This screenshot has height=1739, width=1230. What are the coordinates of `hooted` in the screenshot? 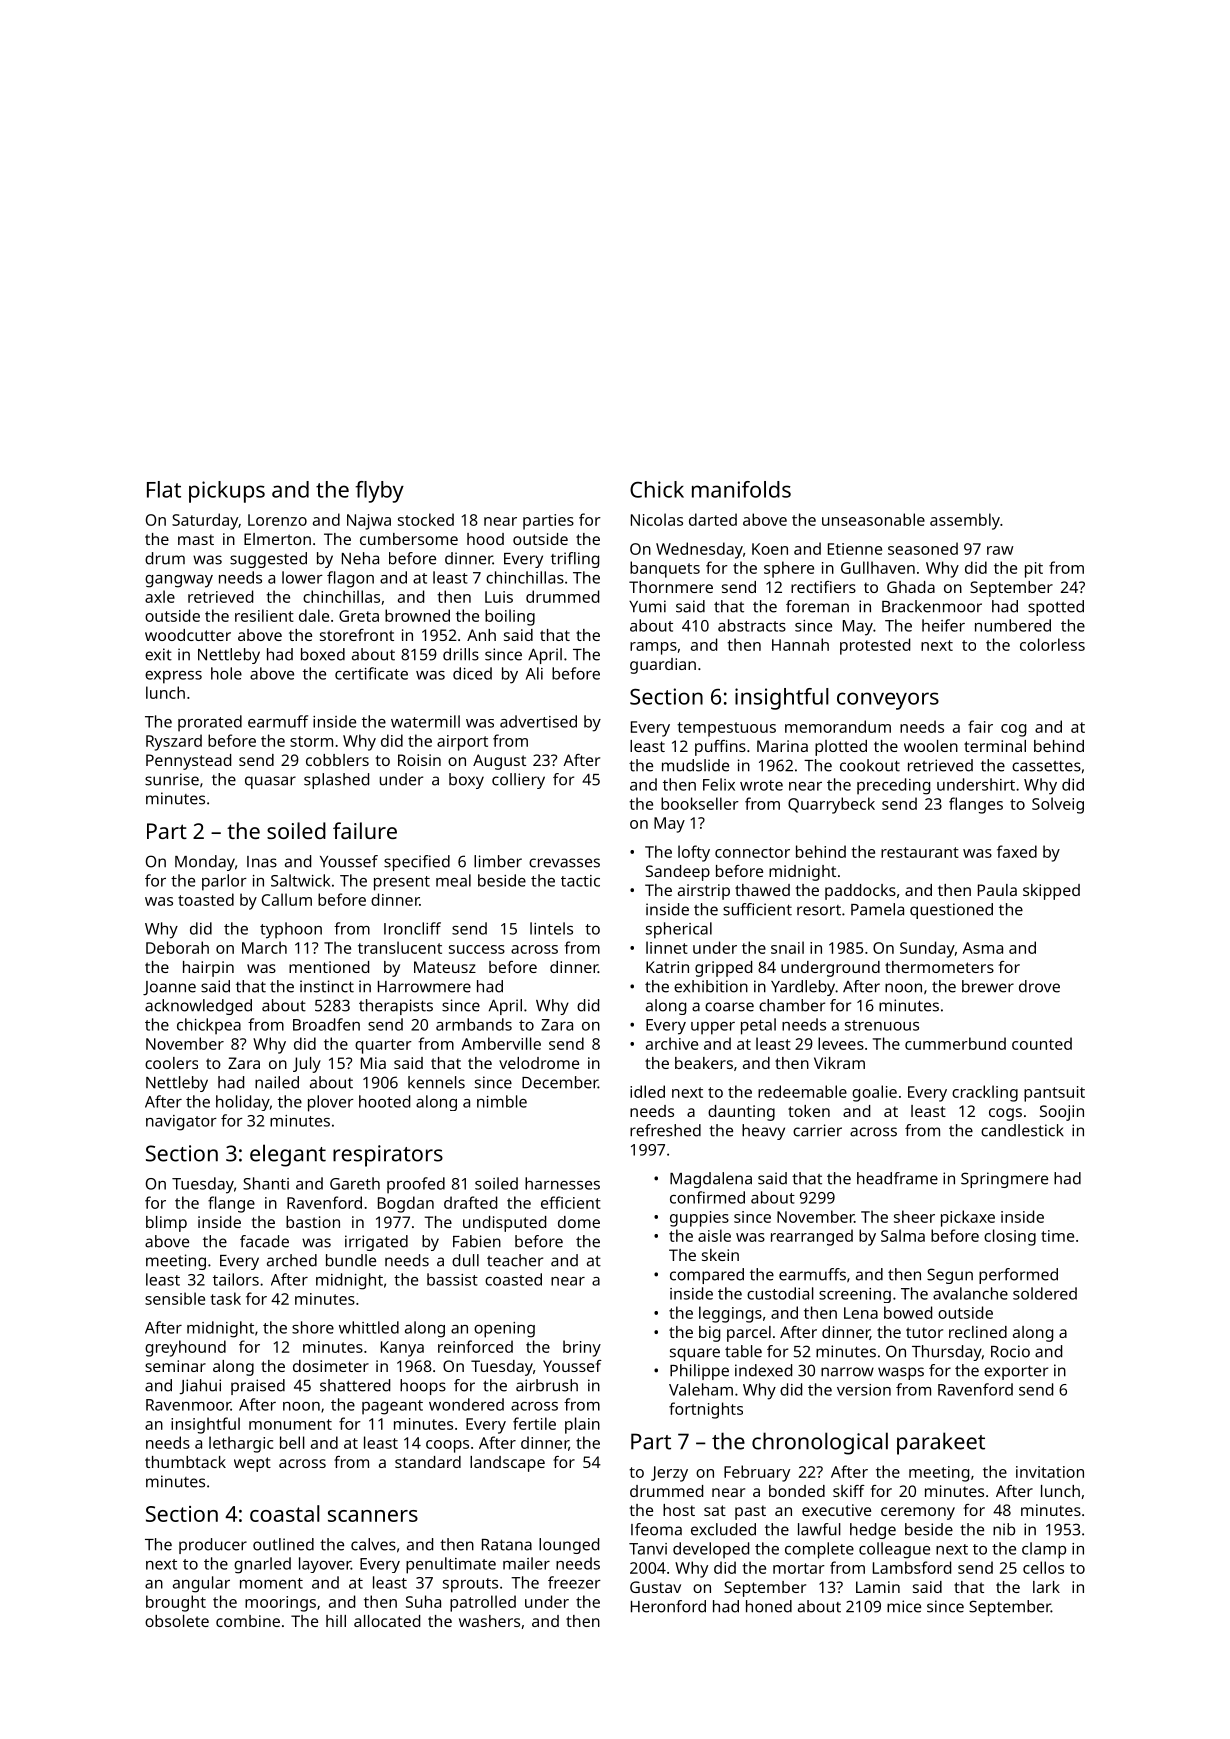 It's located at (384, 1101).
